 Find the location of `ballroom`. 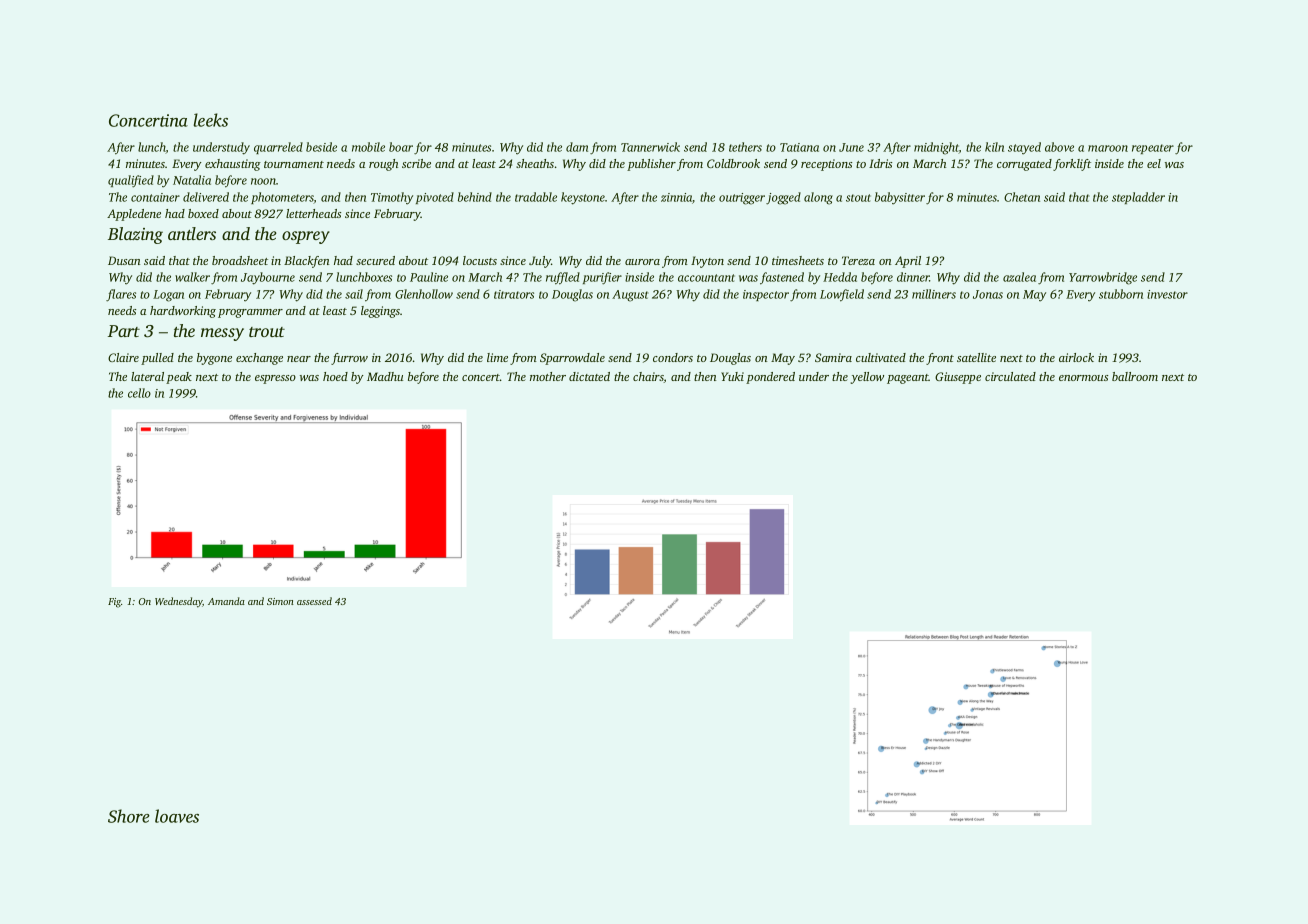

ballroom is located at coordinates (1135, 376).
